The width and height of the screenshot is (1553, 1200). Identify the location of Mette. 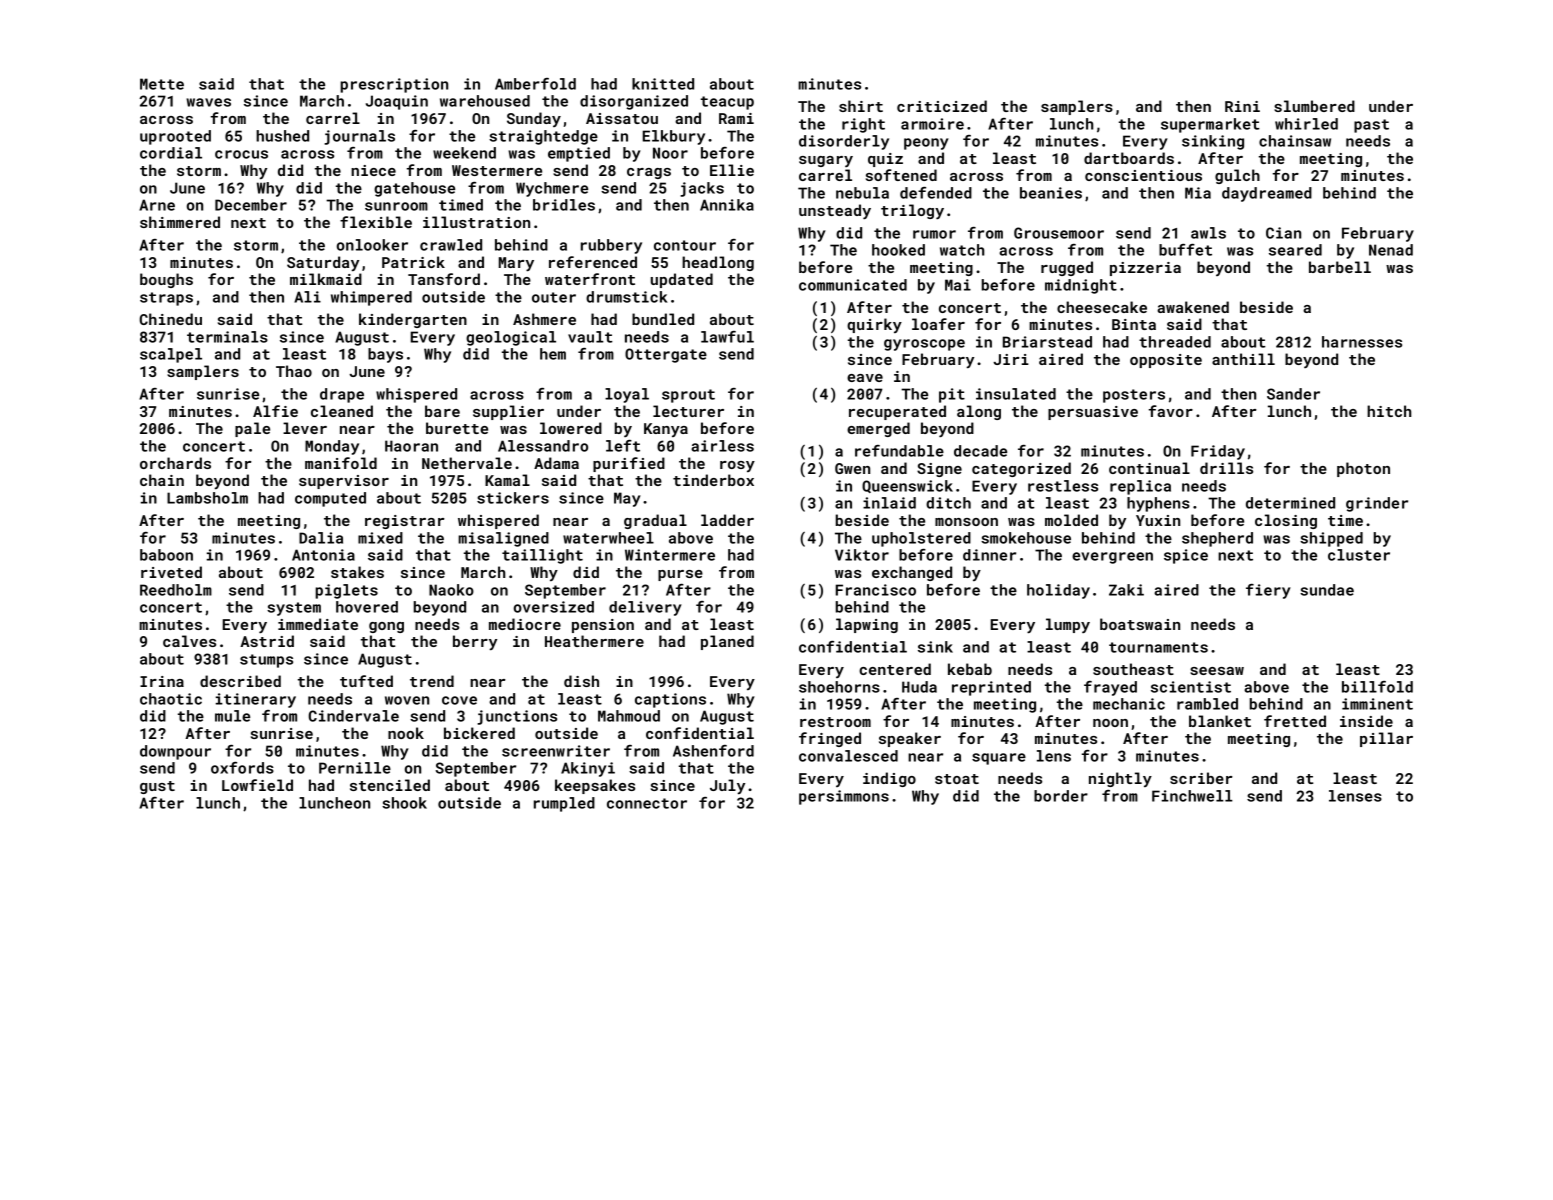
(162, 84).
